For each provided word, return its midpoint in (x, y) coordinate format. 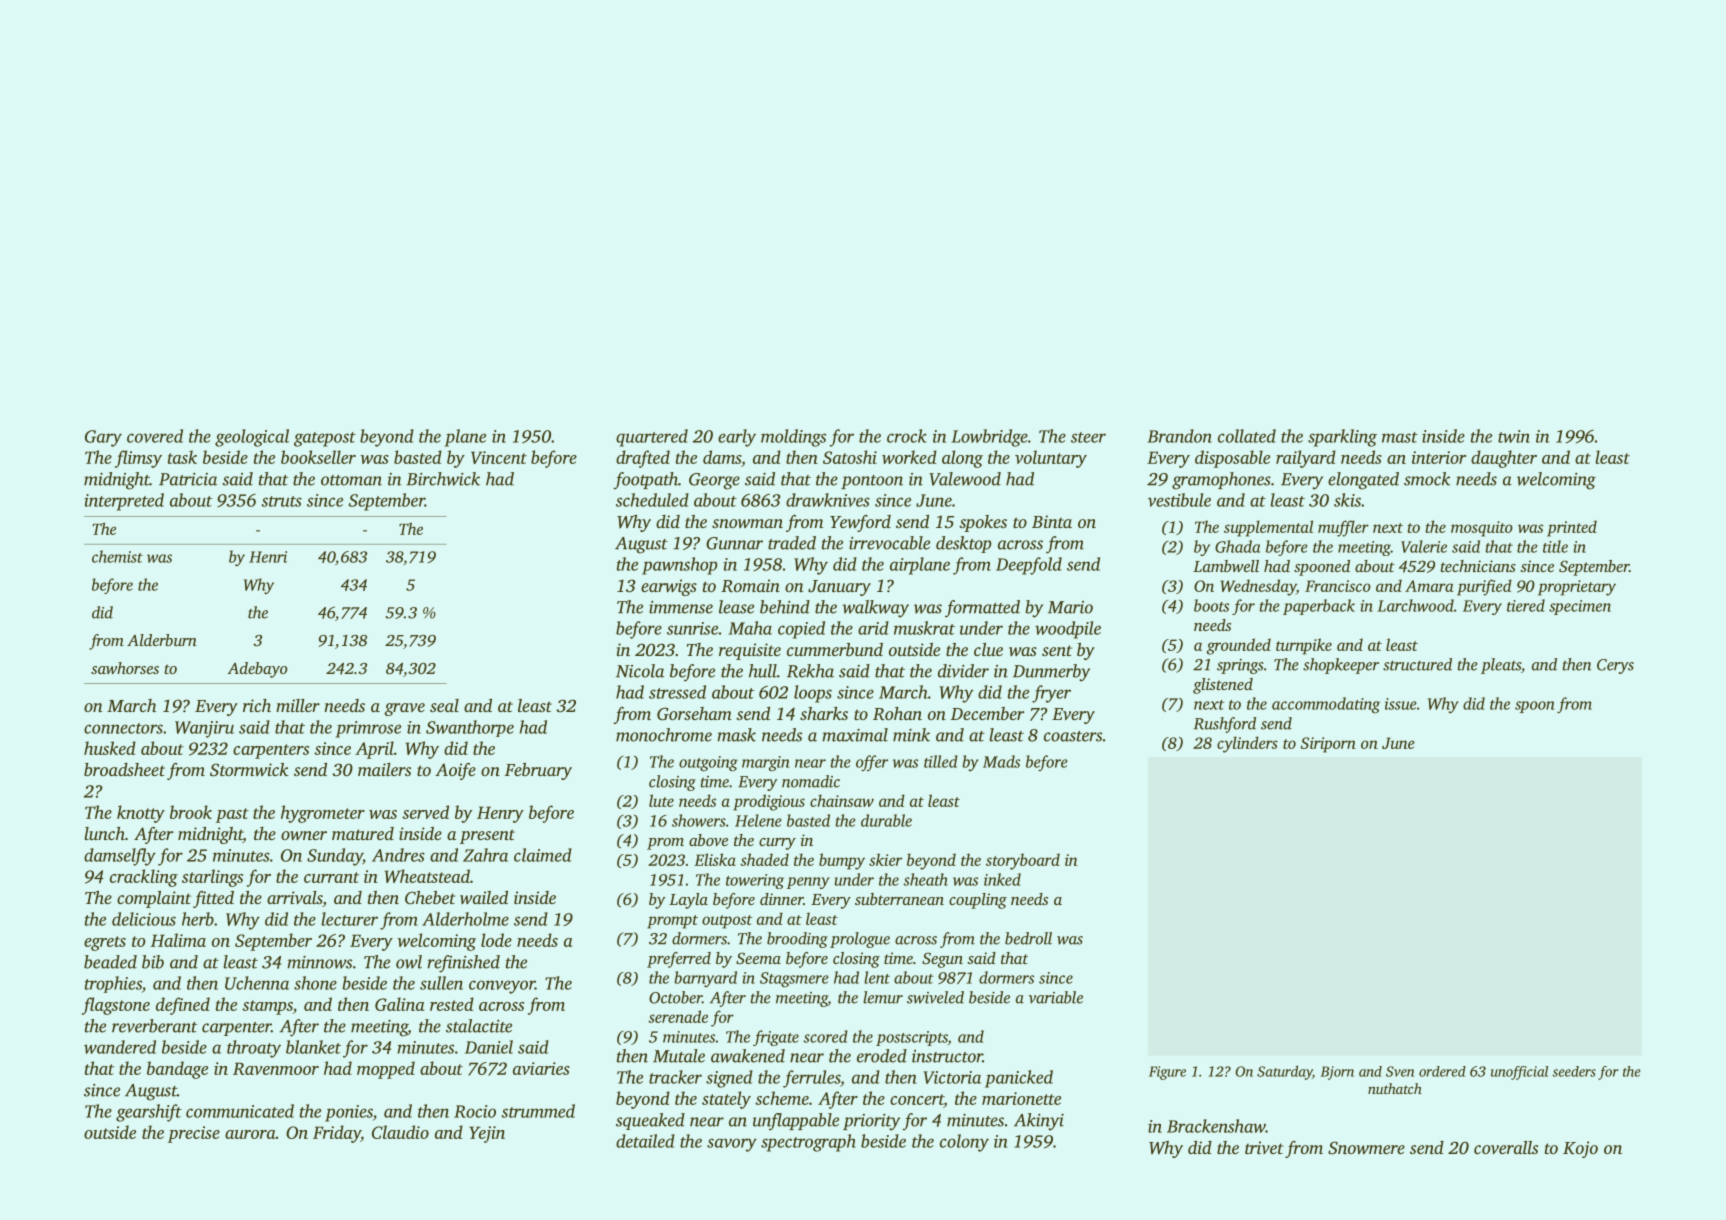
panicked (1019, 1079)
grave (404, 709)
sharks (824, 713)
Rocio (475, 1111)
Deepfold (1029, 566)
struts (281, 501)
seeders (1574, 1071)
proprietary (1577, 588)
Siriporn (1328, 745)
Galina (399, 1004)
